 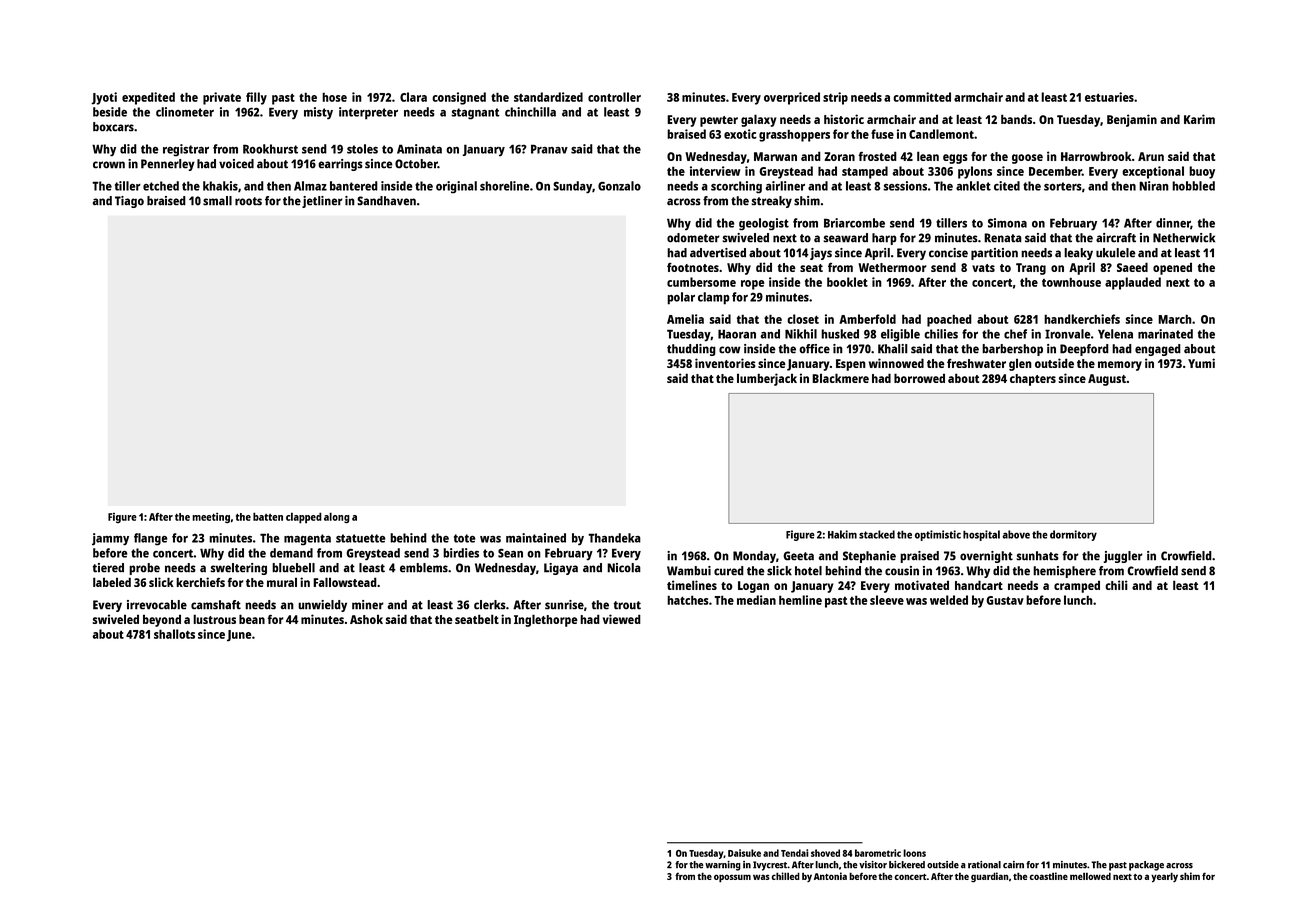 I want to click on cumbersome, so click(x=701, y=282).
